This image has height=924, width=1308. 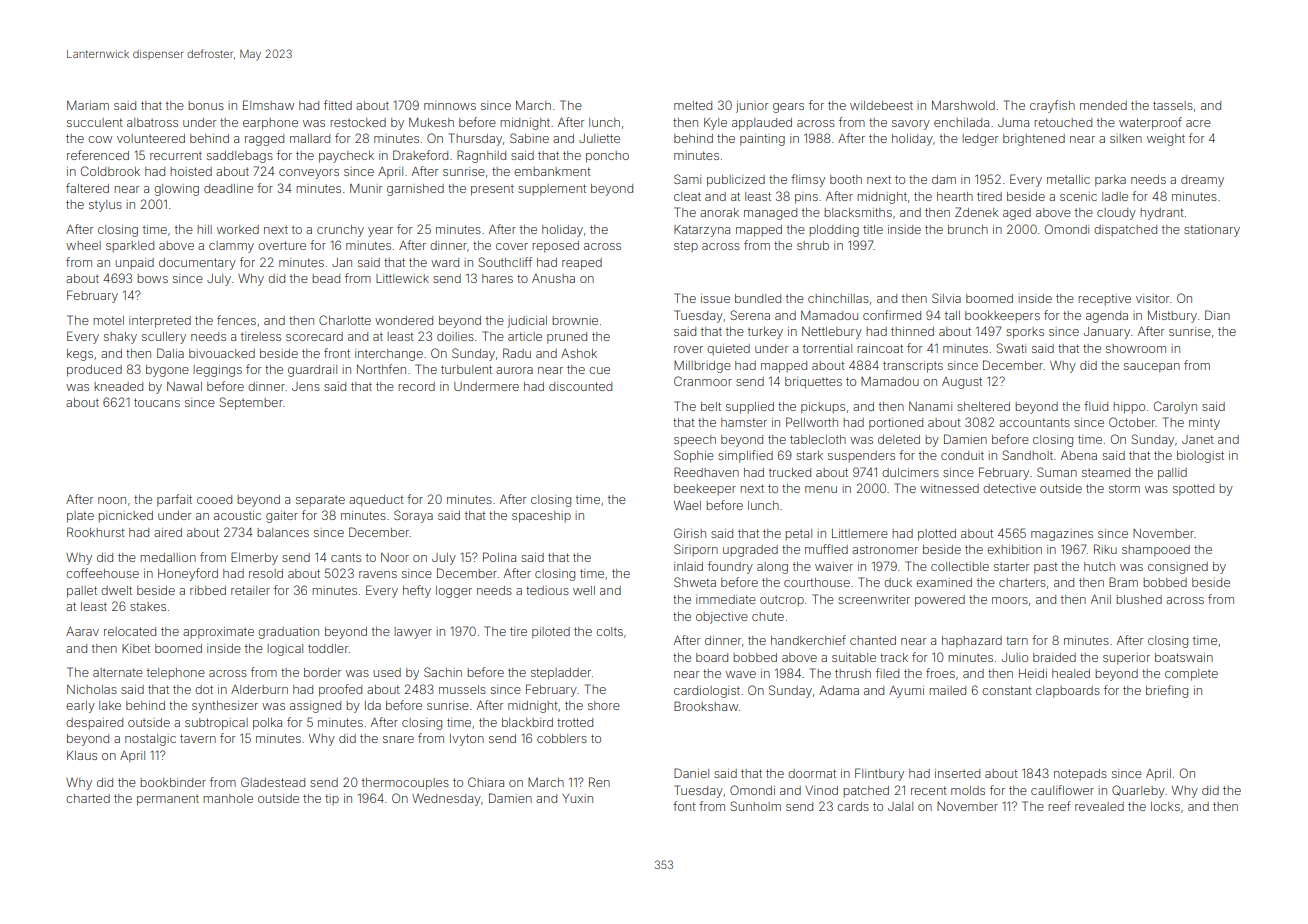 What do you see at coordinates (237, 515) in the image?
I see `acoustic` at bounding box center [237, 515].
